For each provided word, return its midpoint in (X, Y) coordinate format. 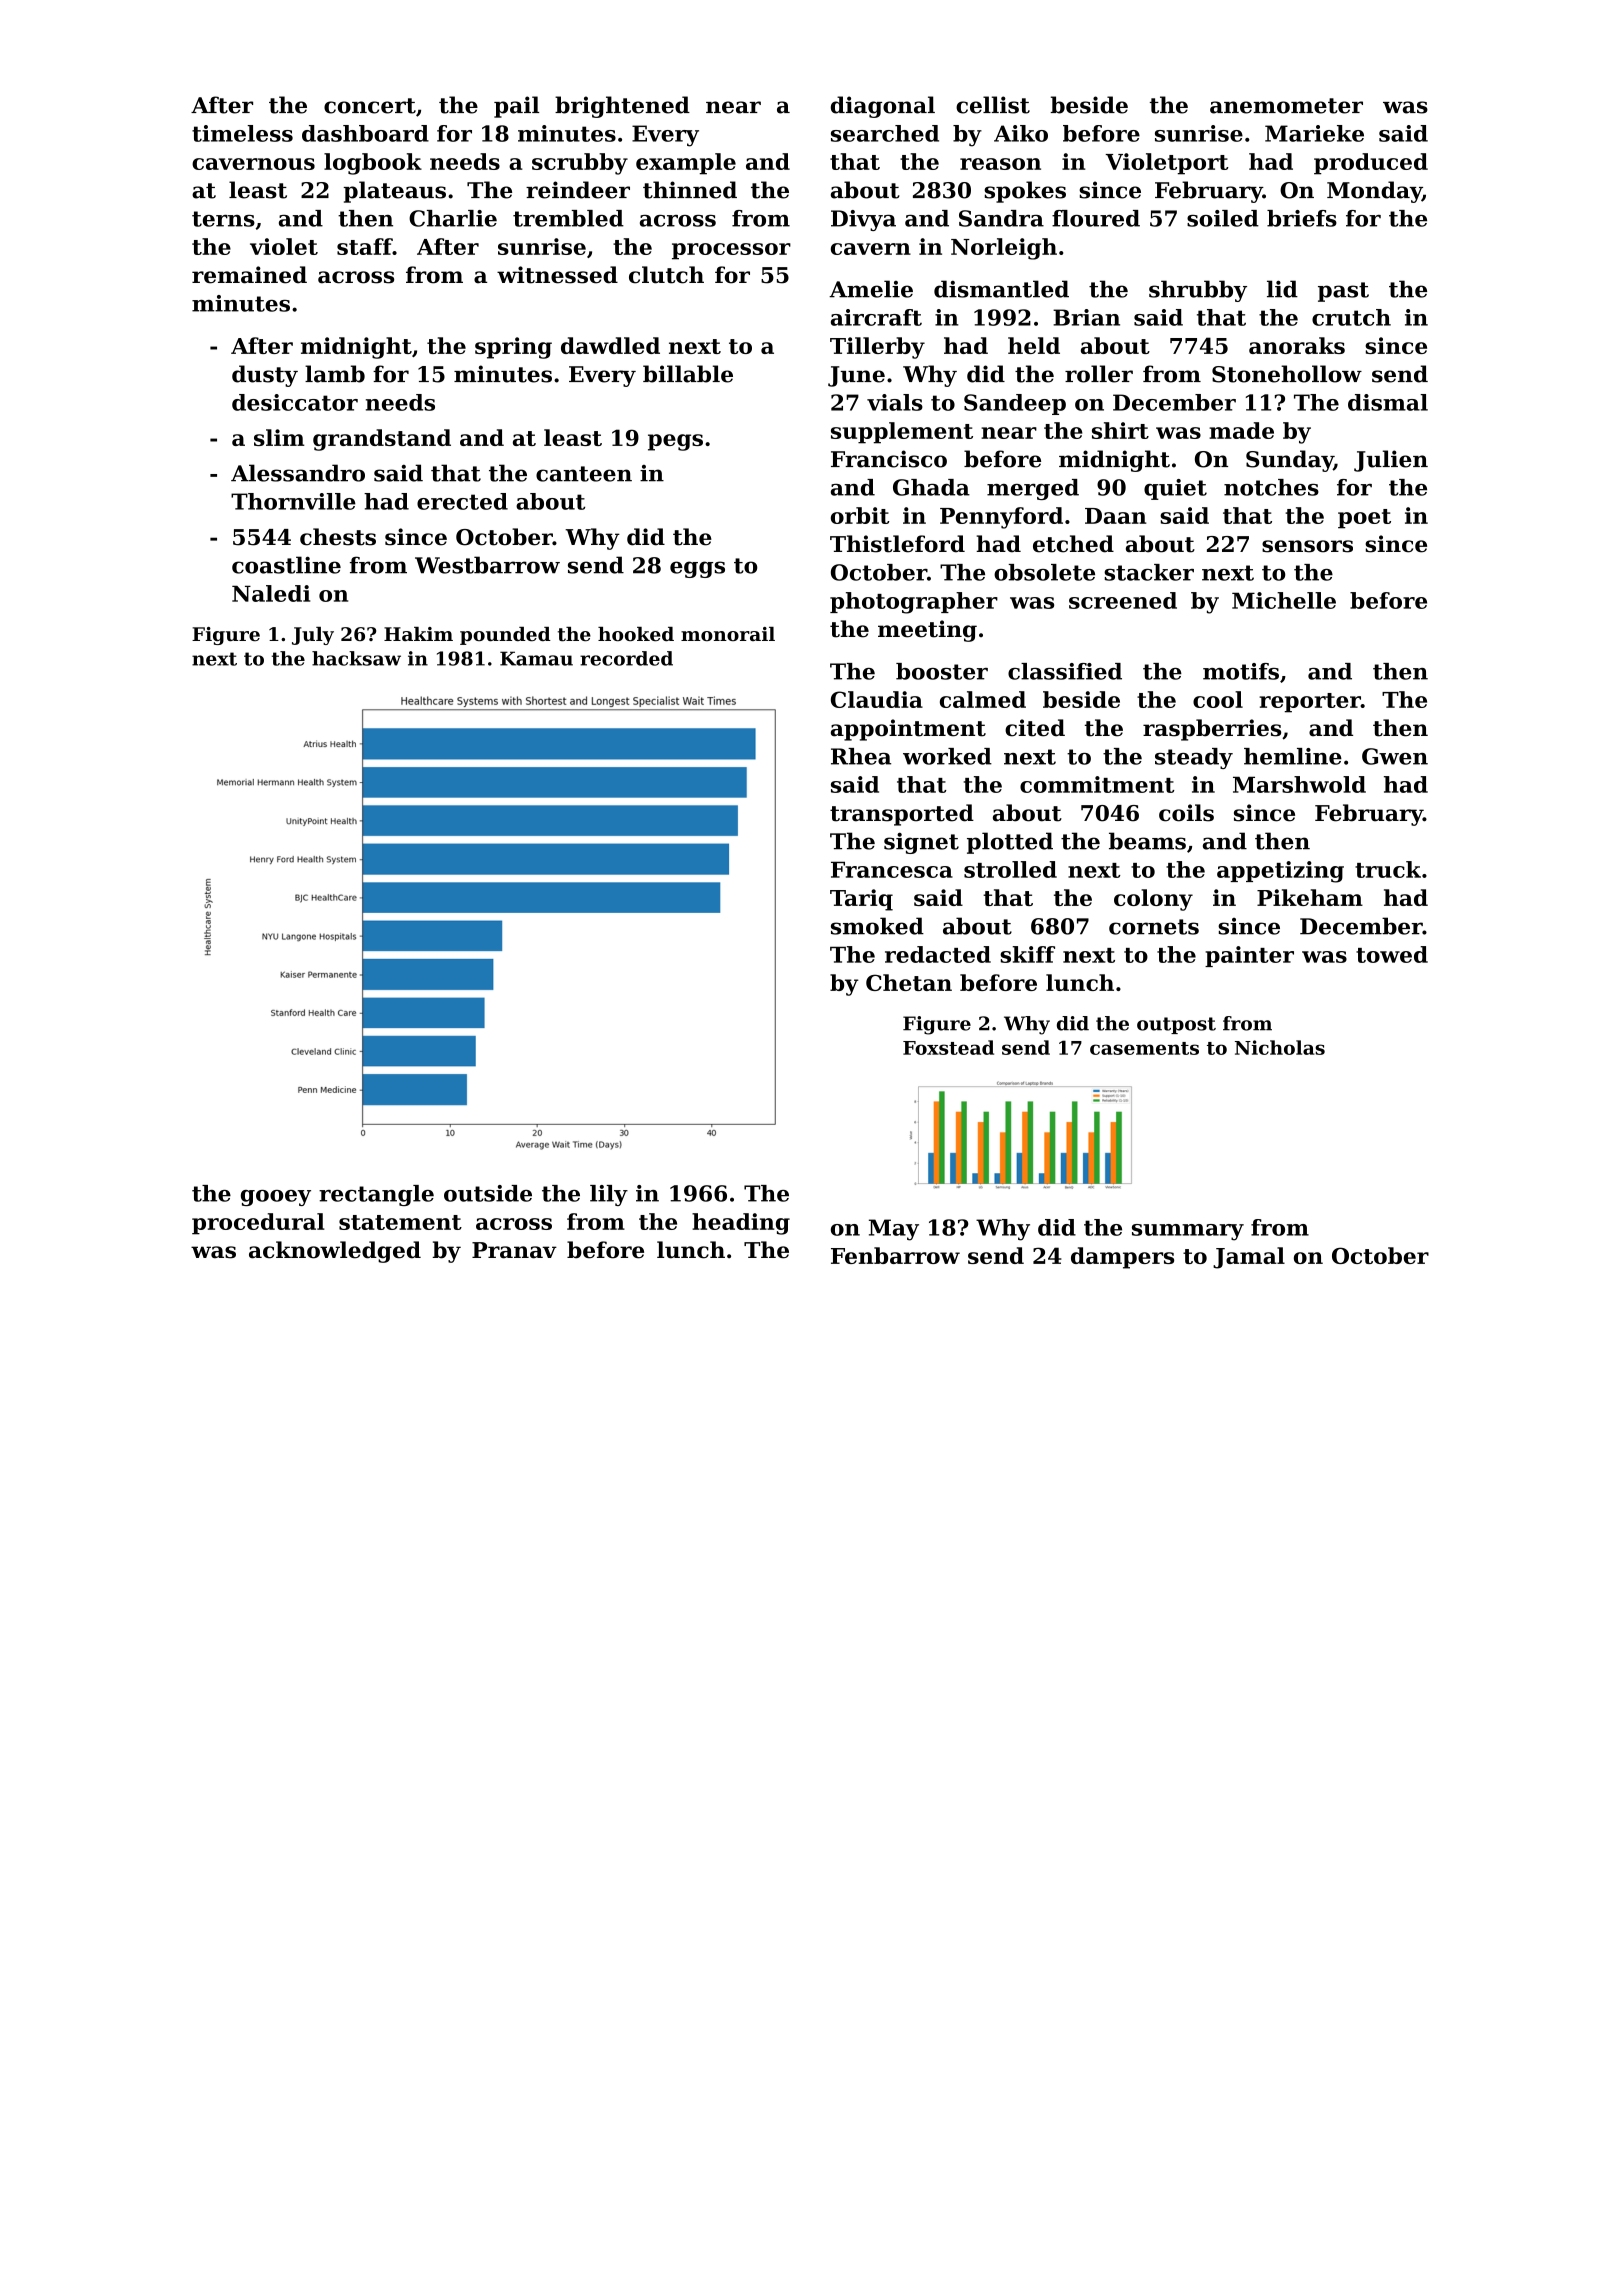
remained (249, 275)
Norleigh (1004, 249)
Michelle (1284, 600)
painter (1249, 956)
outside (488, 1193)
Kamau (536, 658)
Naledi (271, 593)
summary (1188, 1232)
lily (609, 1195)
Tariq (861, 900)
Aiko (1021, 133)
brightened (622, 107)
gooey (276, 1198)
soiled (1223, 218)
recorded (626, 658)
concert (370, 106)
